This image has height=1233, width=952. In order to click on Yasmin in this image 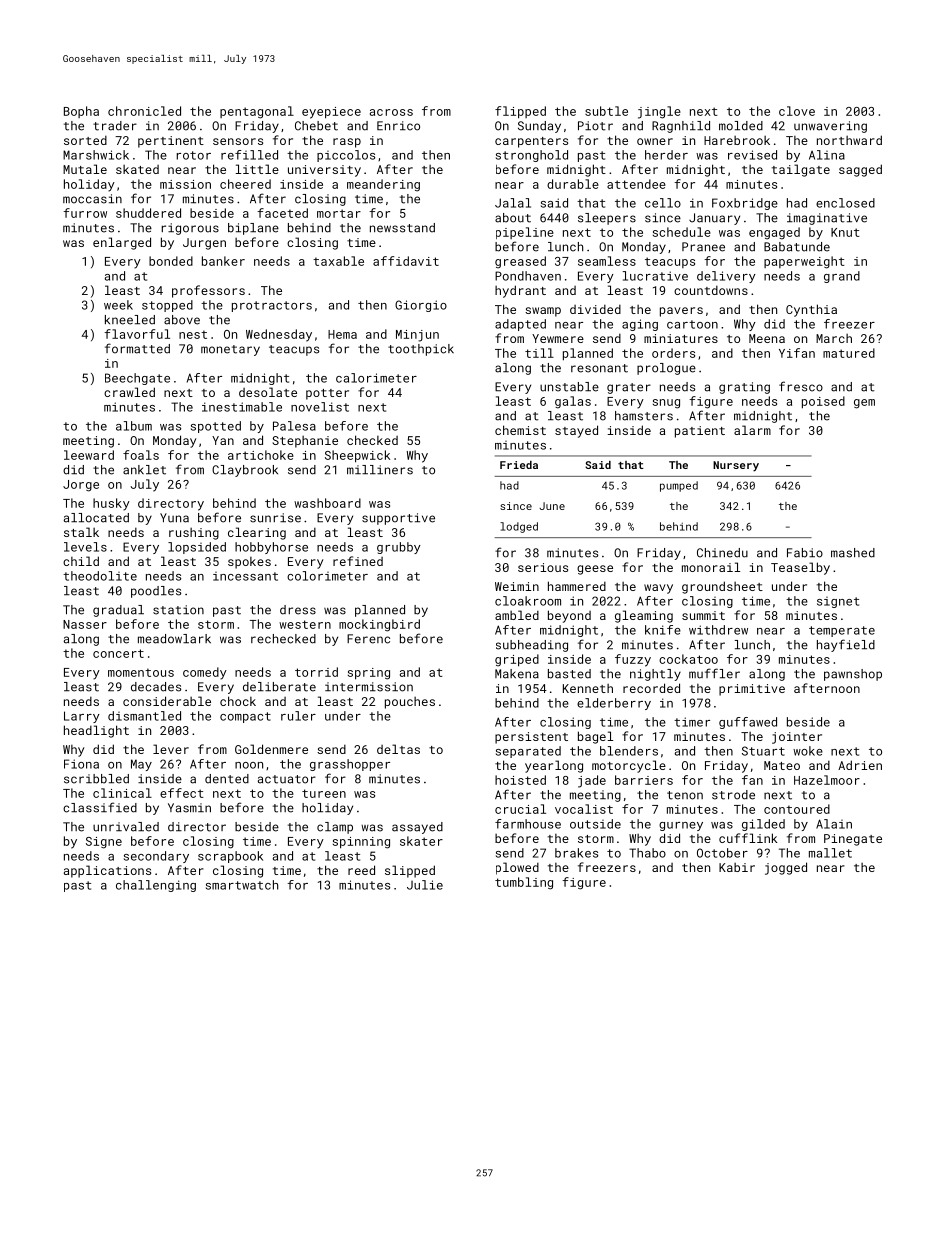, I will do `click(189, 808)`.
